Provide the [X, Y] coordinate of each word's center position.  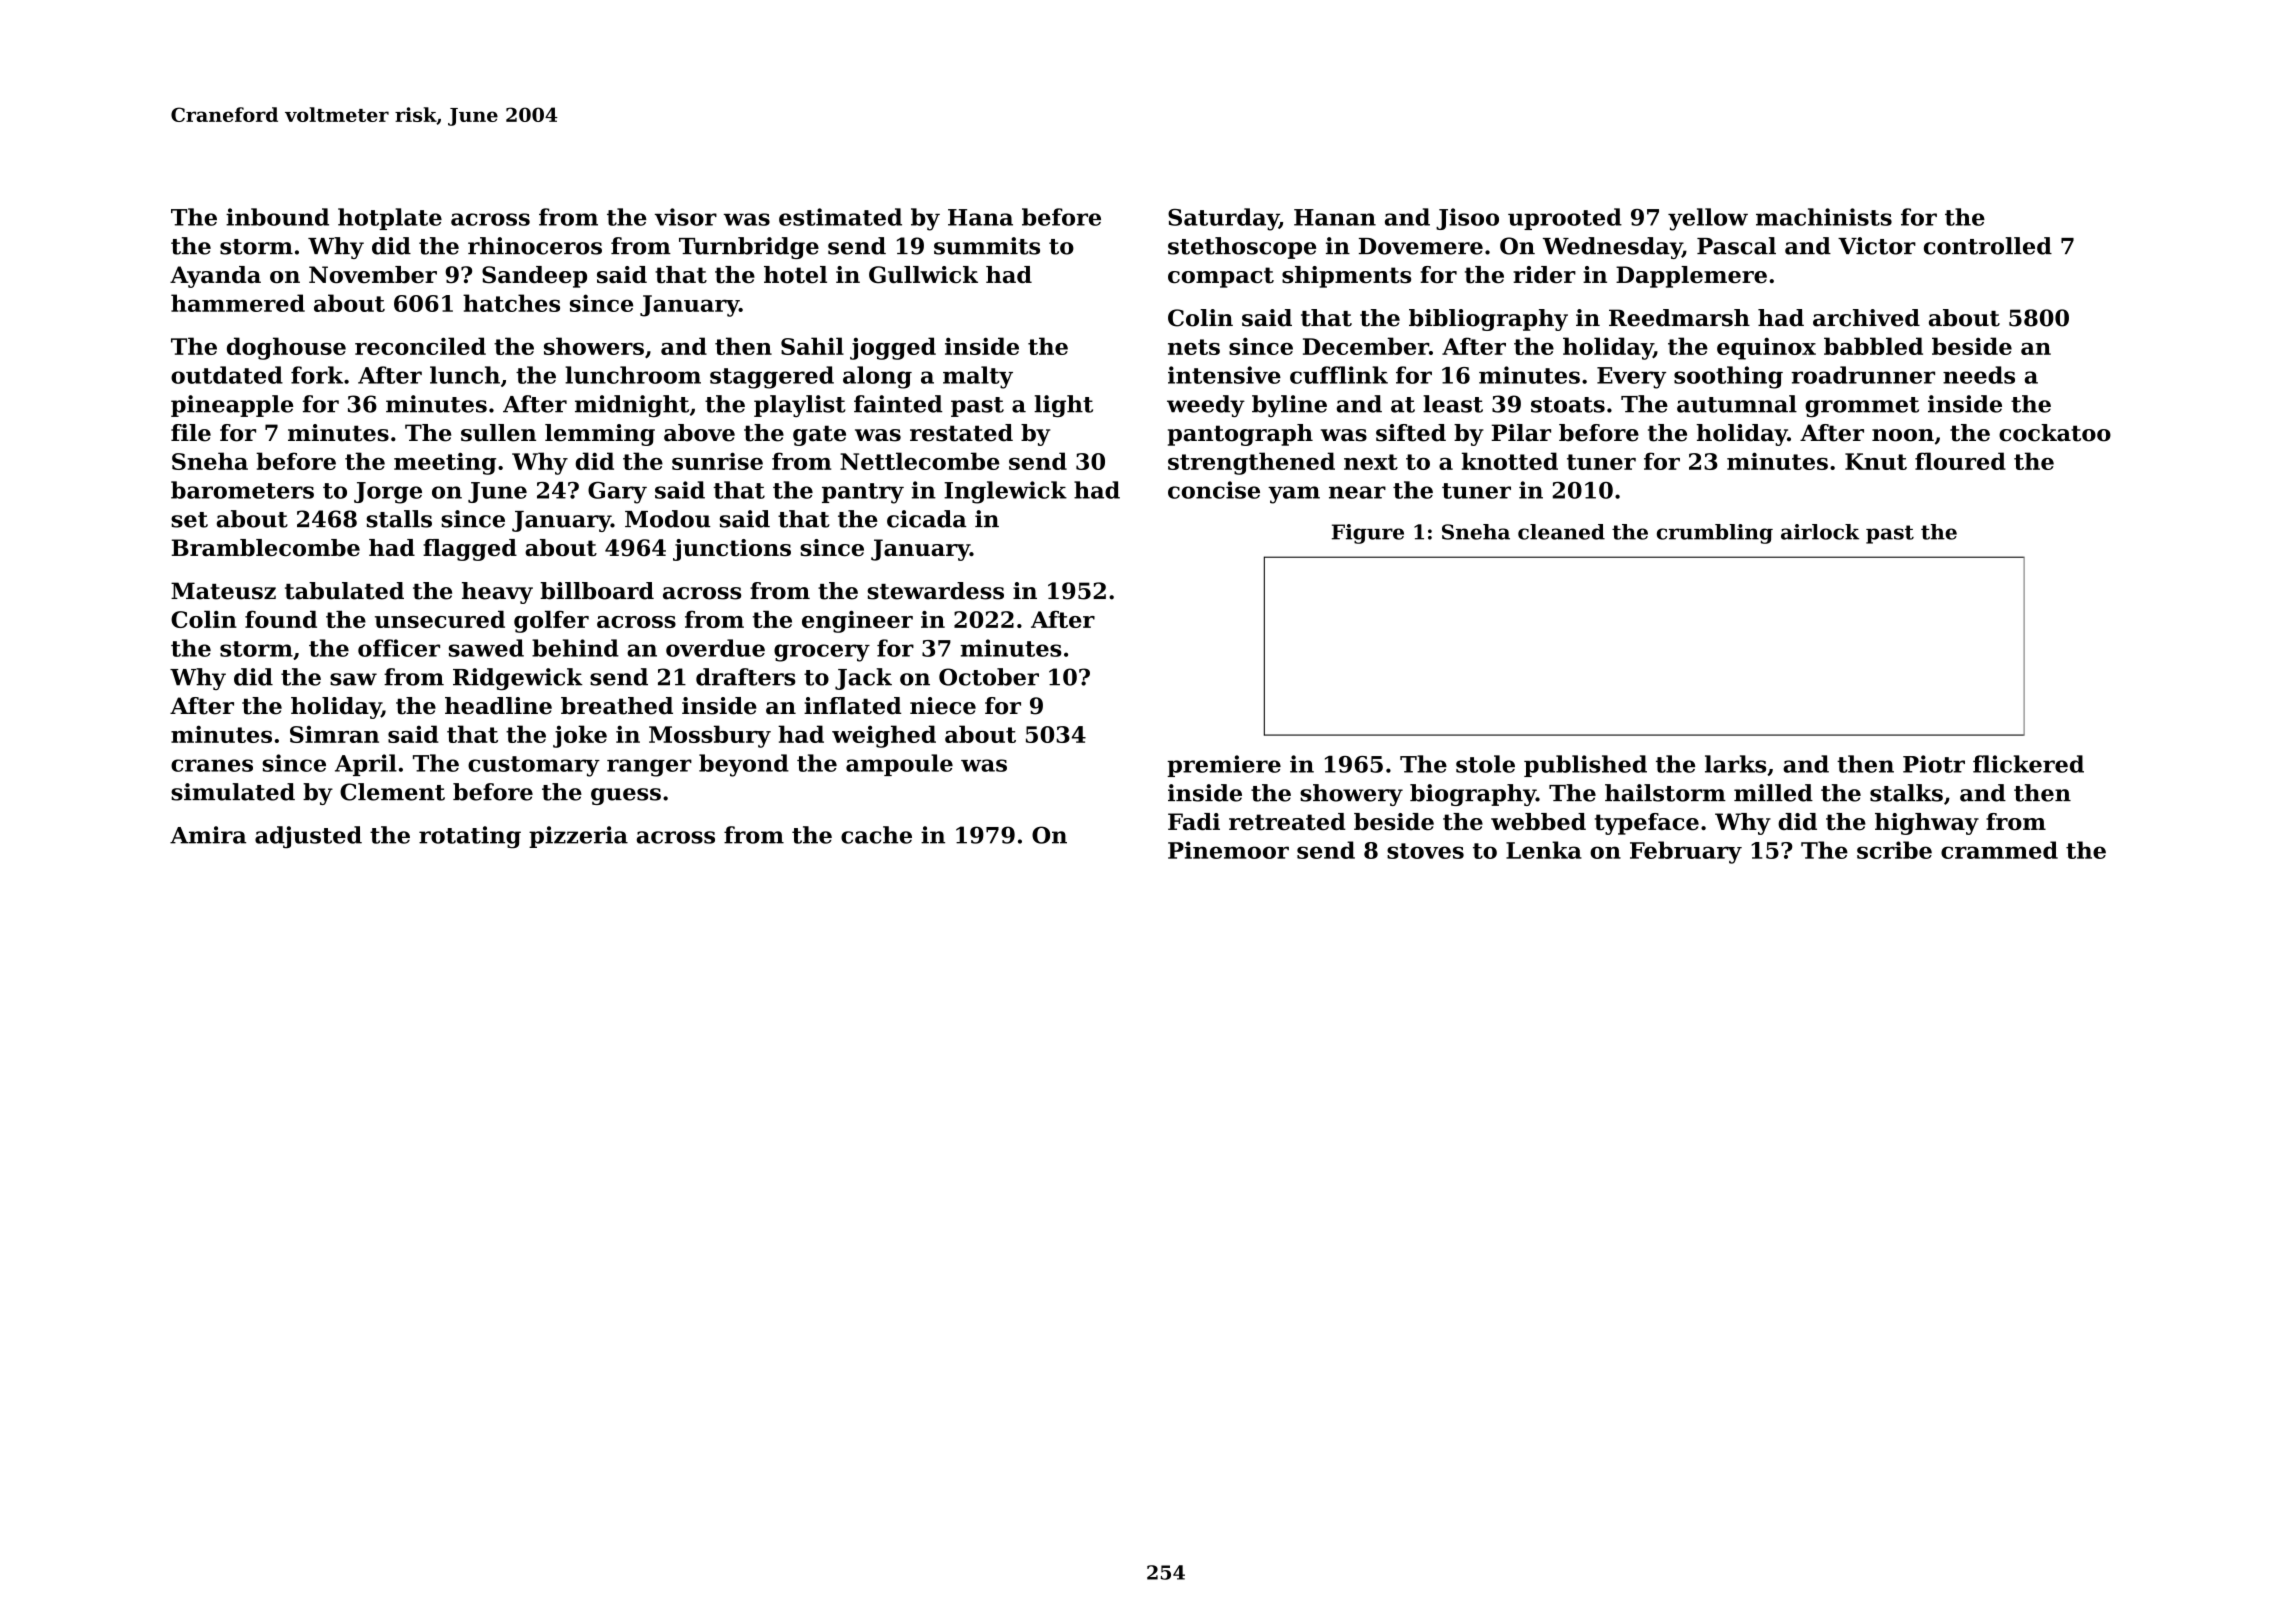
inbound [277, 217]
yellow [1708, 219]
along [877, 377]
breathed [617, 706]
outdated [227, 375]
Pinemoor [1228, 850]
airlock [1820, 532]
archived [1866, 318]
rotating [470, 837]
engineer [857, 622]
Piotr [1934, 764]
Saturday [1223, 219]
